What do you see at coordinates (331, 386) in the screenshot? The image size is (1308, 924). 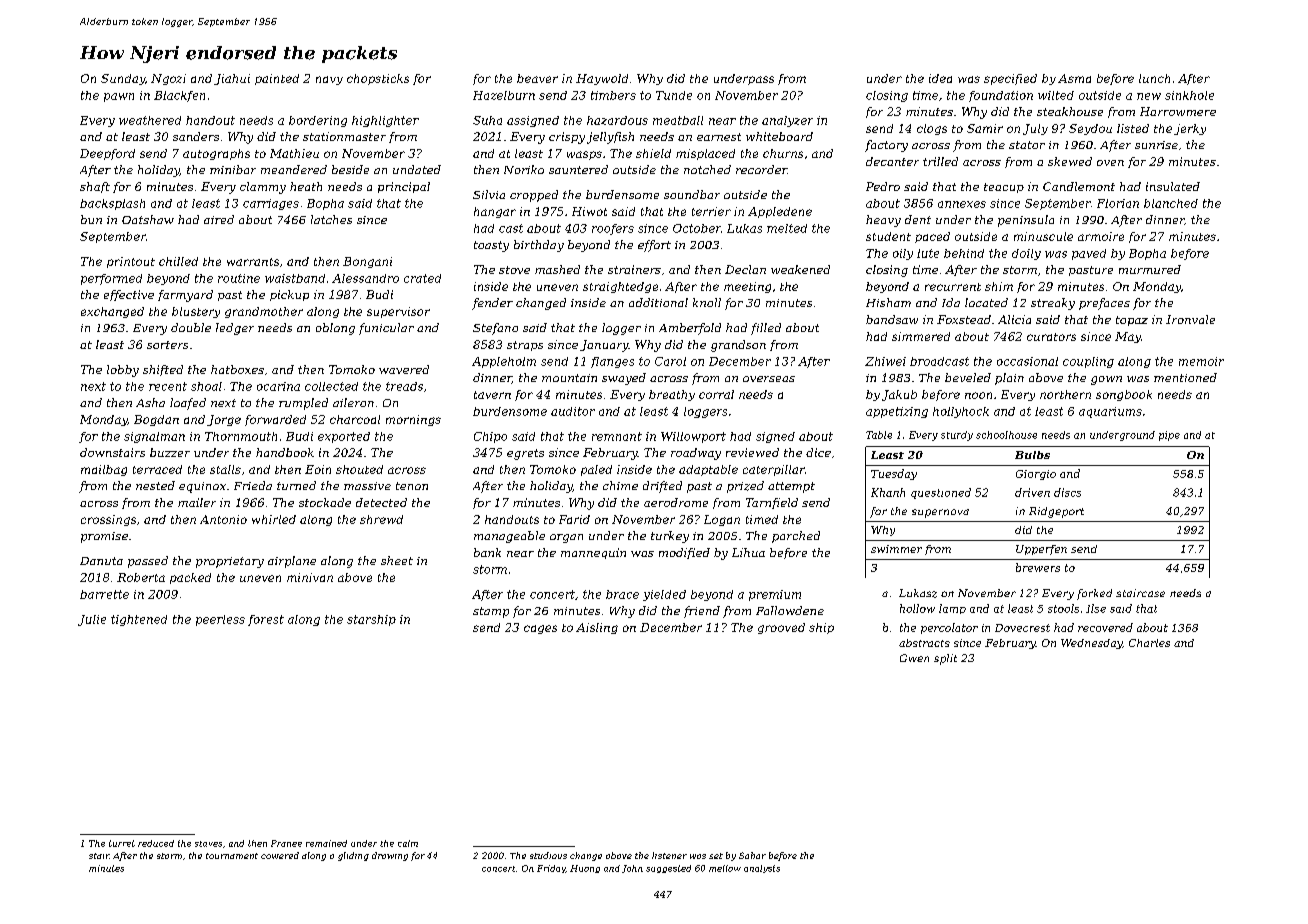 I see `collected` at bounding box center [331, 386].
